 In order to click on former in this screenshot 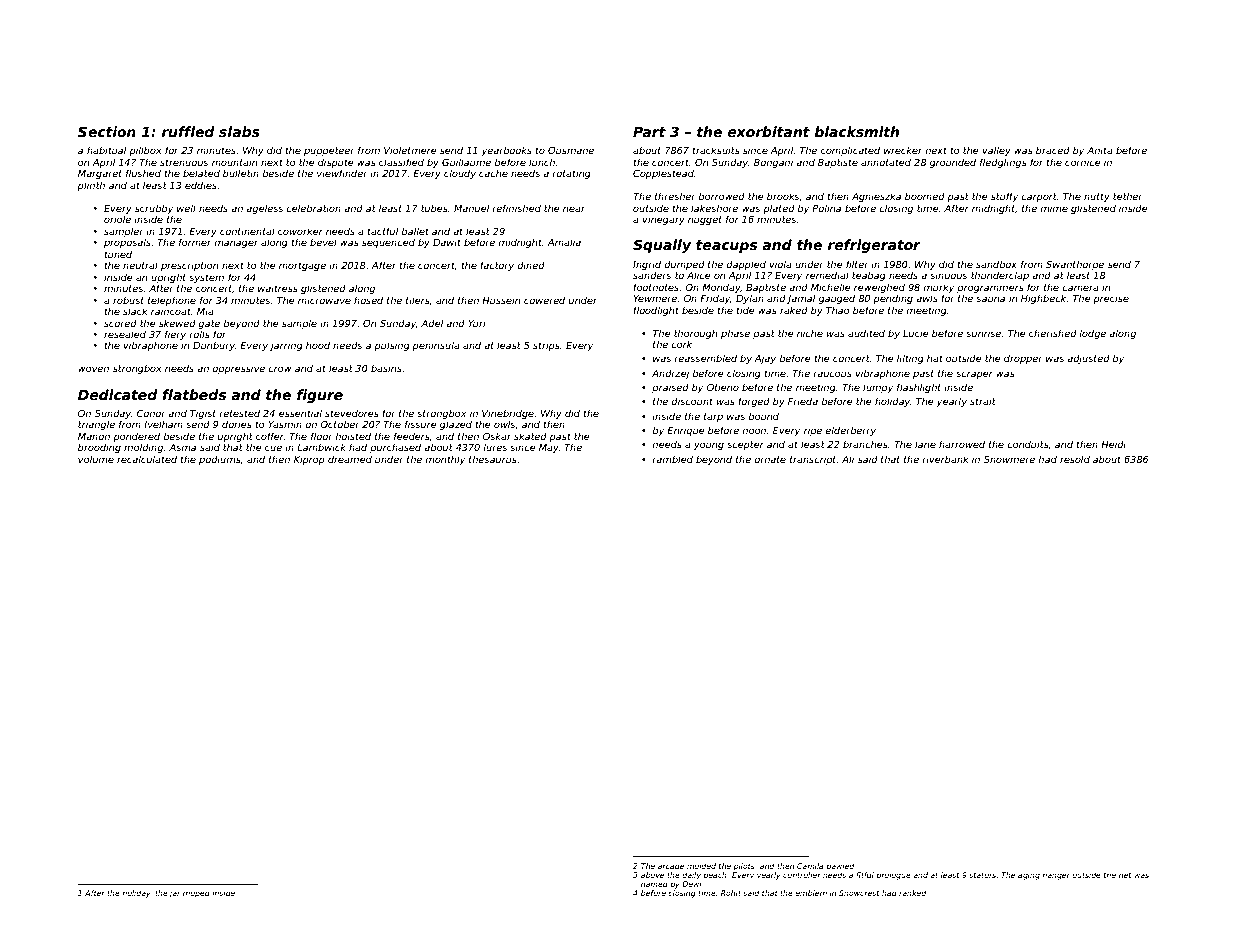, I will do `click(195, 242)`.
